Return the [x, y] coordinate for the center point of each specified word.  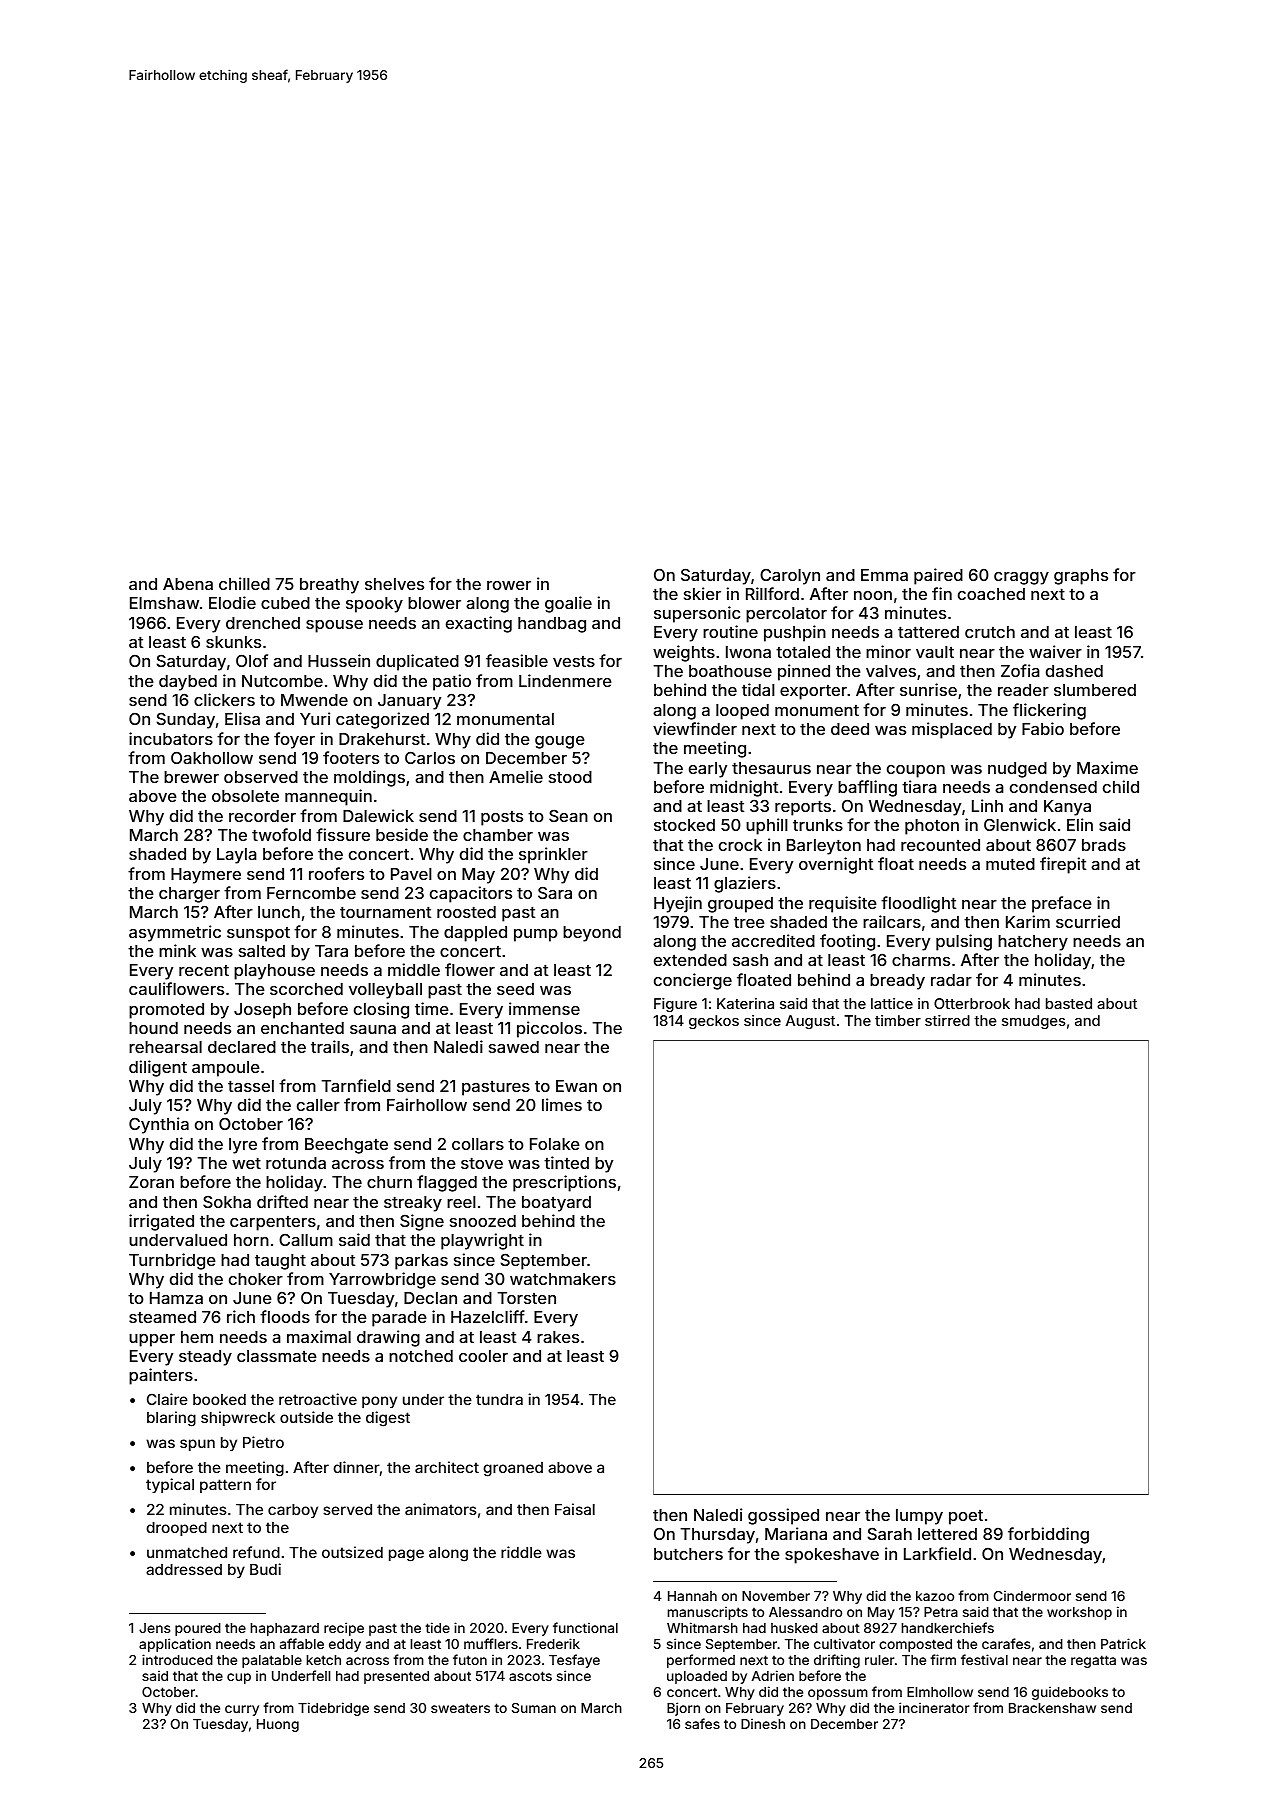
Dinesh [763, 1723]
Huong [278, 1725]
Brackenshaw [1052, 1708]
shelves [394, 584]
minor [888, 651]
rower [509, 585]
